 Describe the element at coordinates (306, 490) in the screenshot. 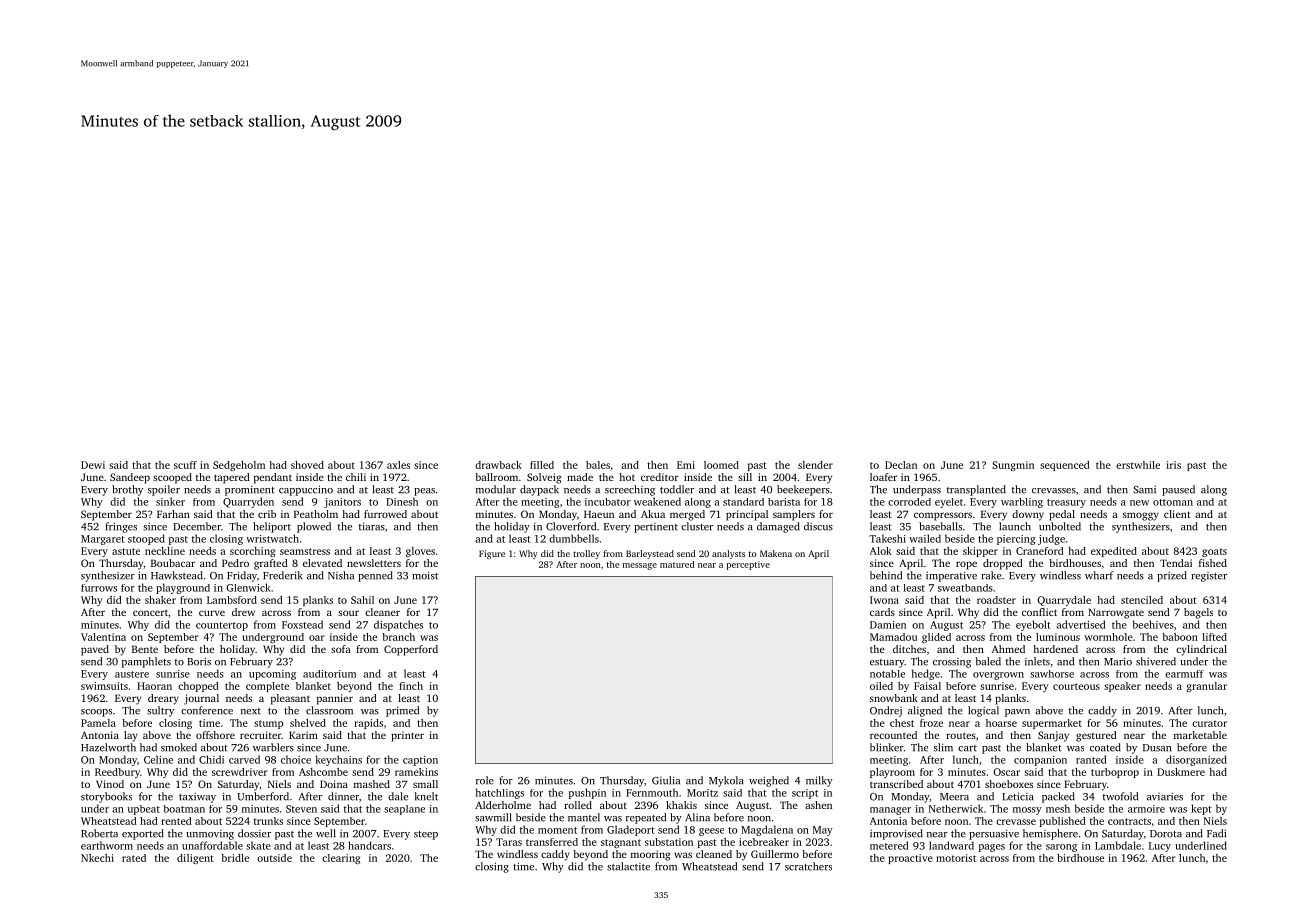

I see `cappuccino` at that location.
